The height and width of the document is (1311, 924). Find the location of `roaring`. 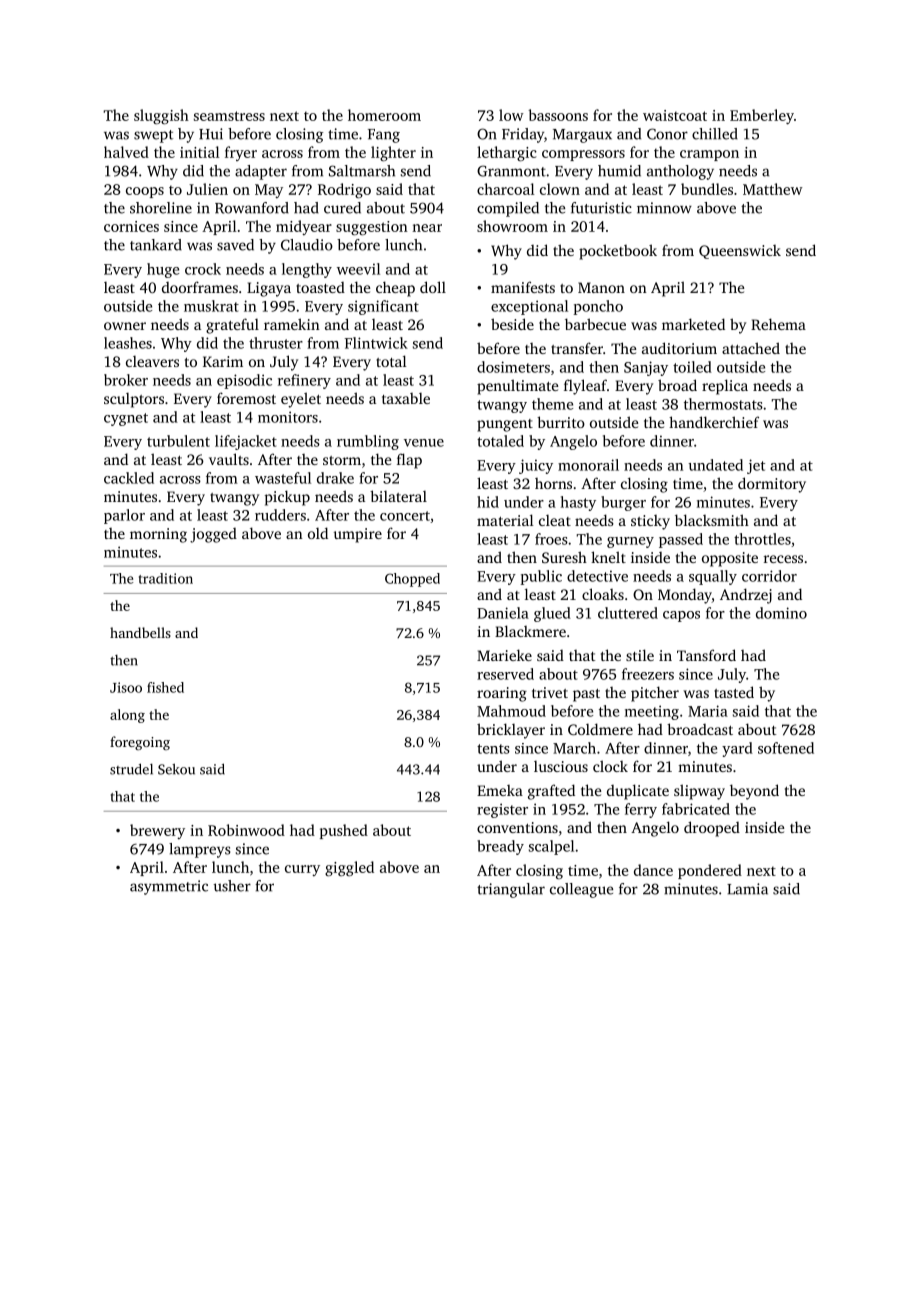

roaring is located at coordinates (502, 694).
